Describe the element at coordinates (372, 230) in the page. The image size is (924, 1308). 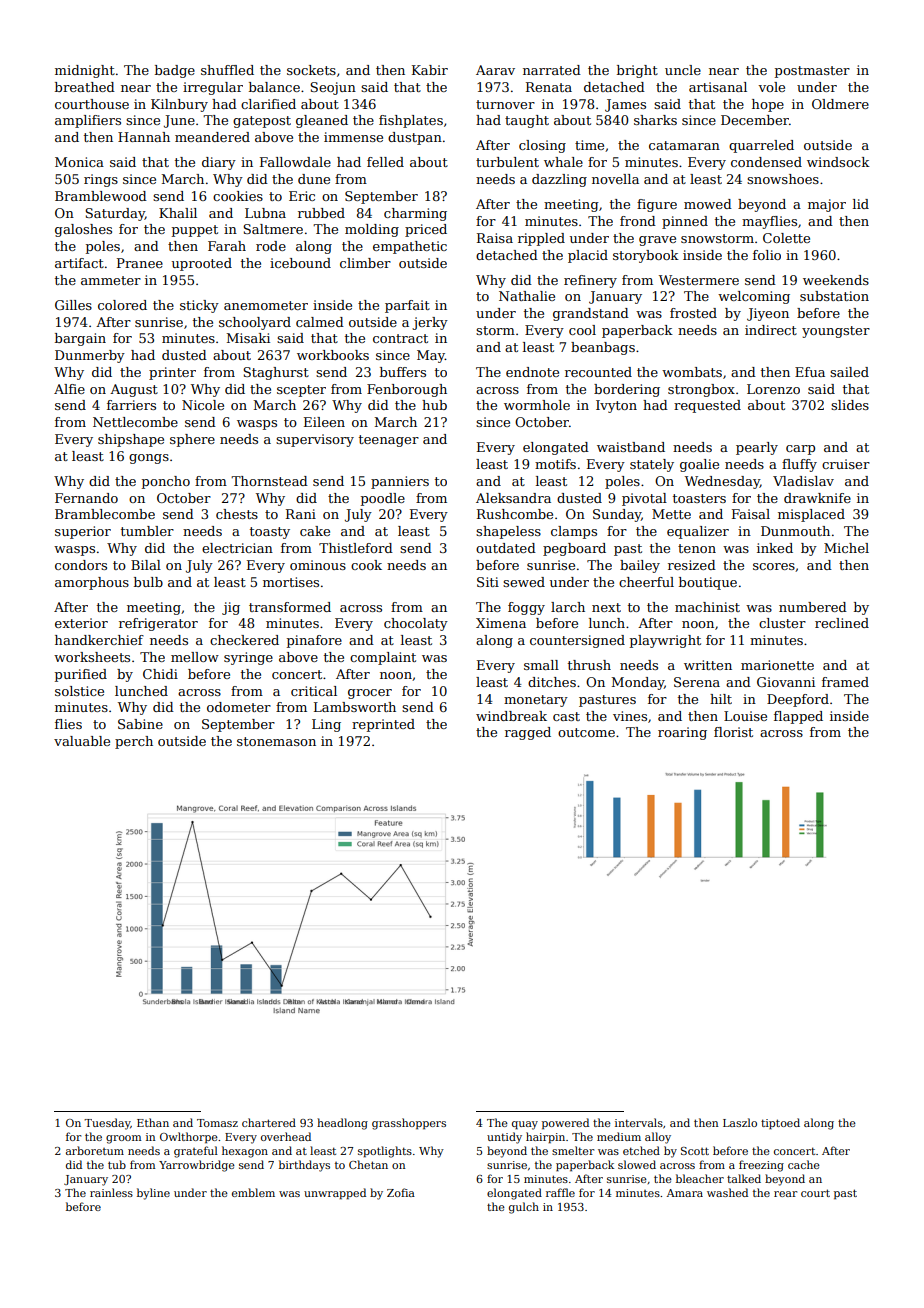
I see `molding` at that location.
